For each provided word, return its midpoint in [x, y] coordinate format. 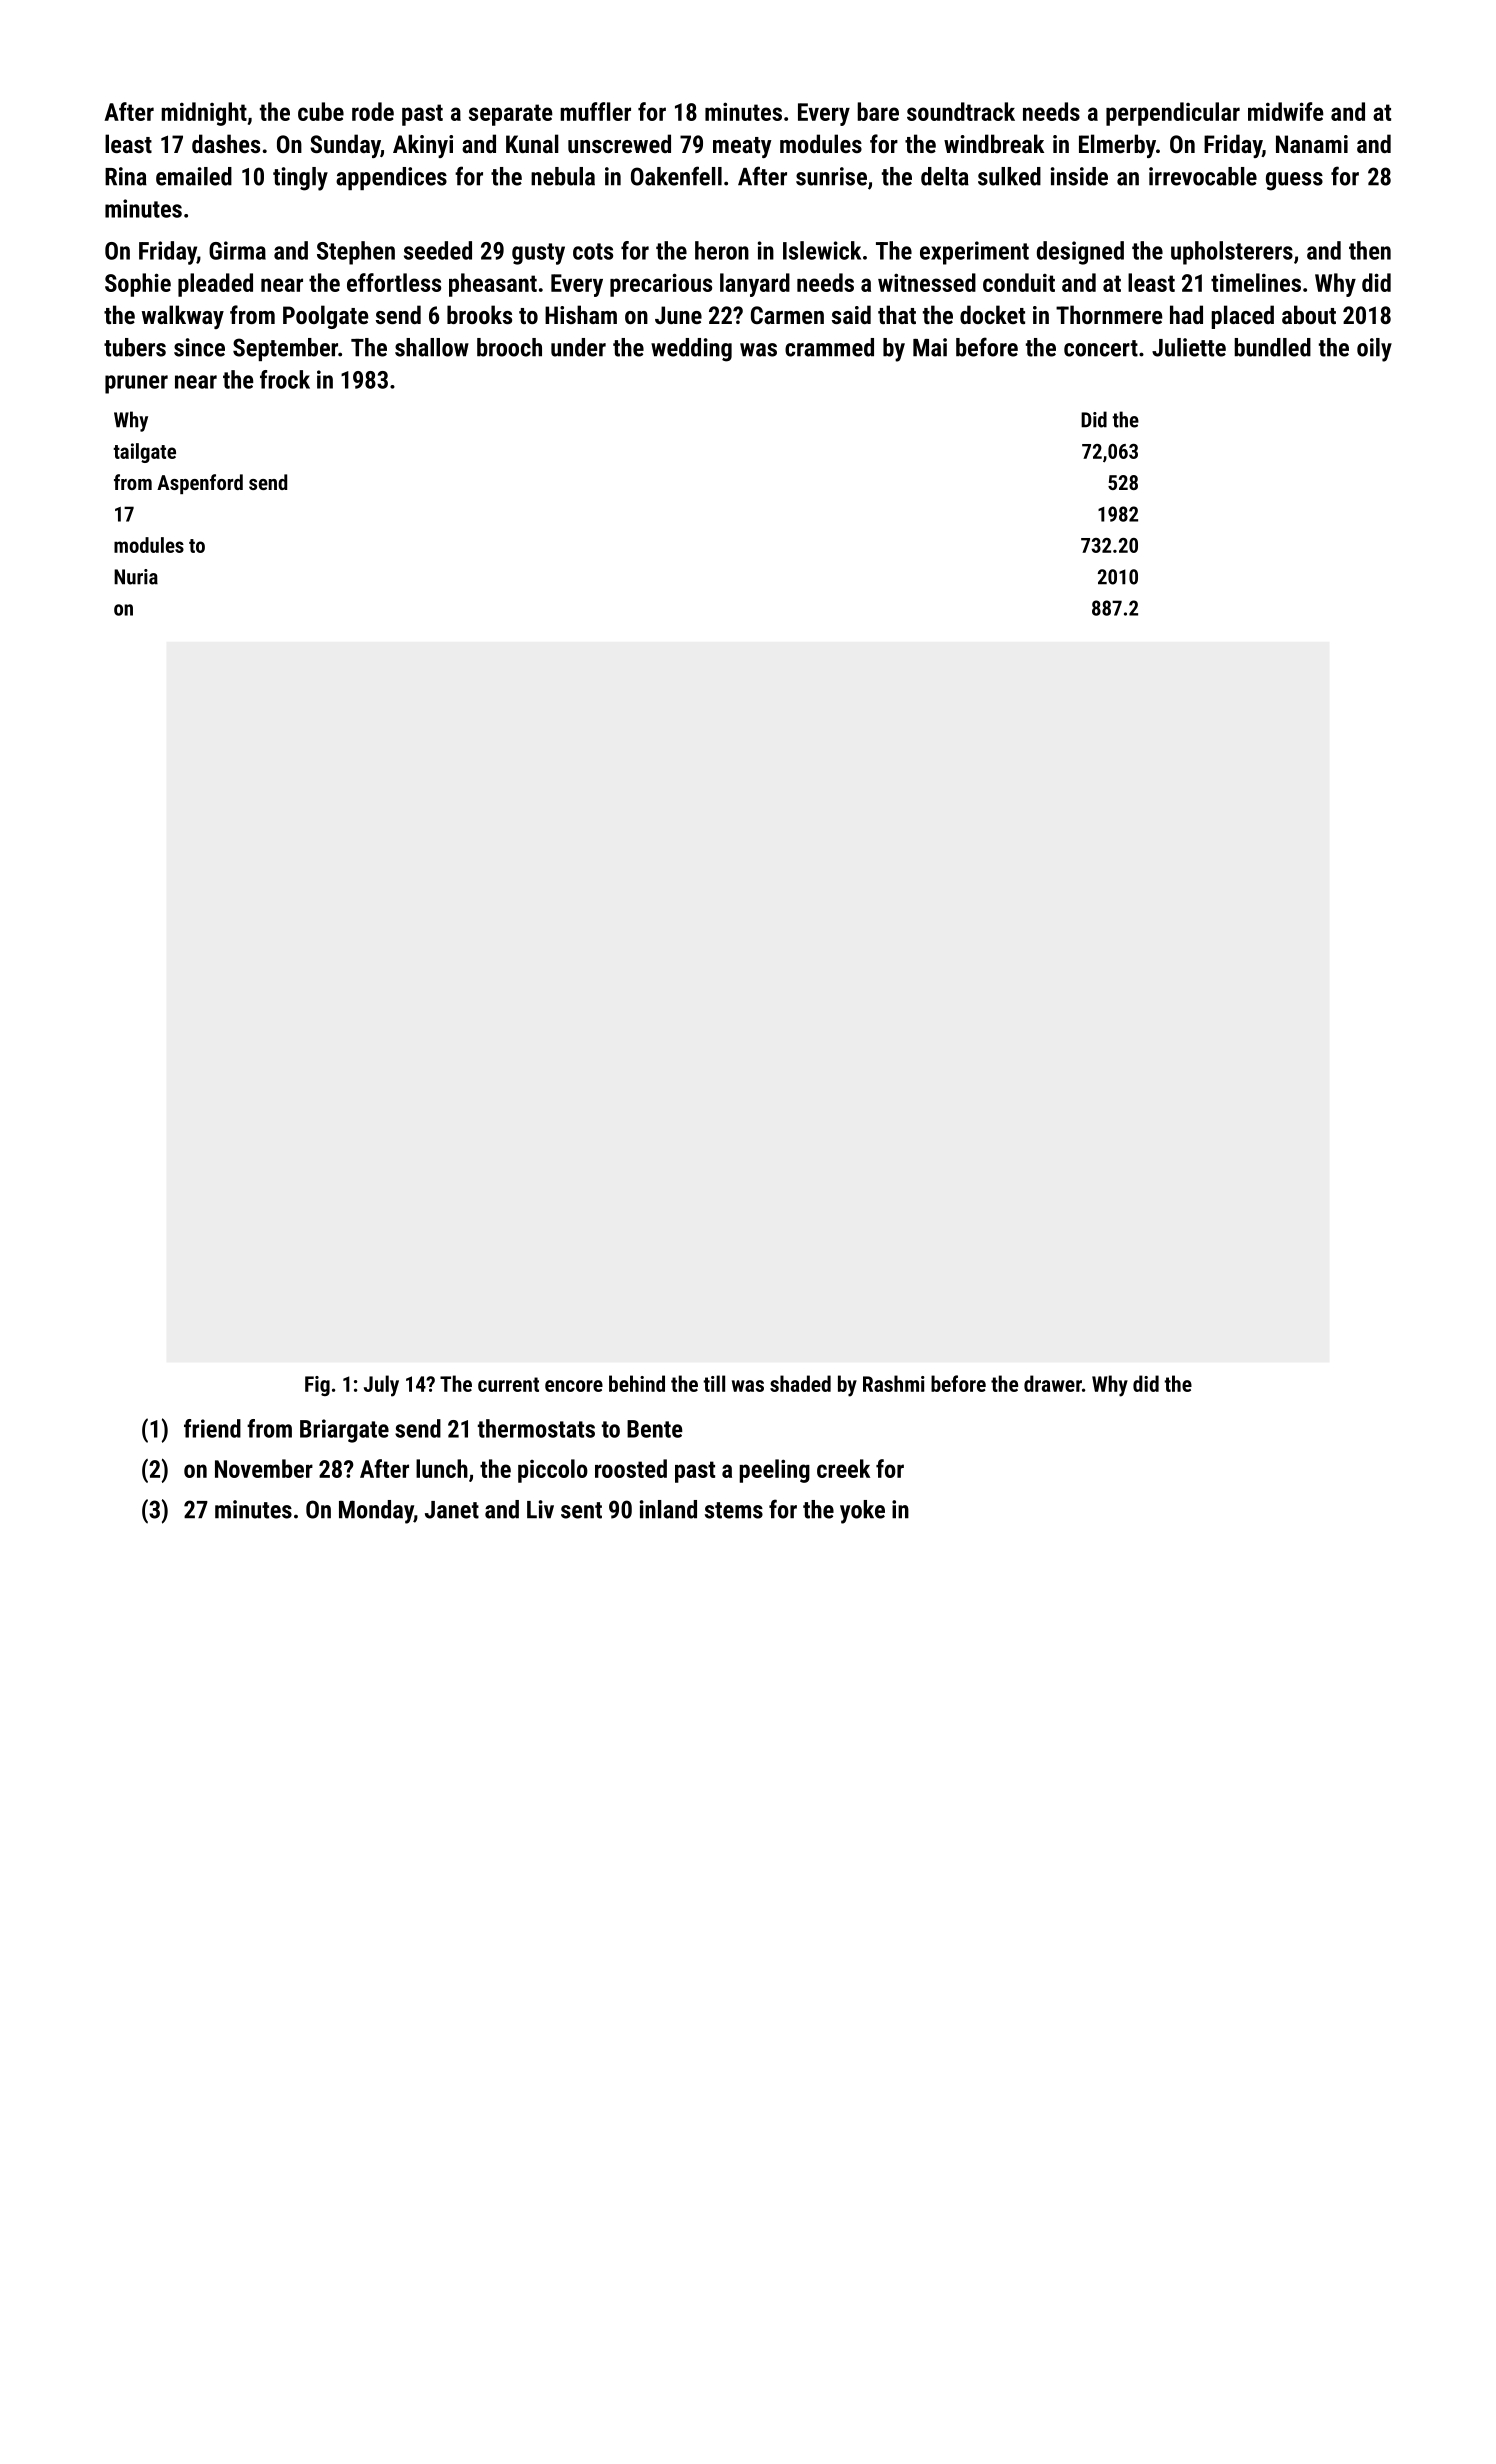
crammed [829, 347]
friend [212, 1428]
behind [637, 1383]
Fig [317, 1386]
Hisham [581, 314]
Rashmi [894, 1383]
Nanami [1312, 144]
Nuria [136, 577]
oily [1374, 350]
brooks [479, 314]
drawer [1053, 1383]
